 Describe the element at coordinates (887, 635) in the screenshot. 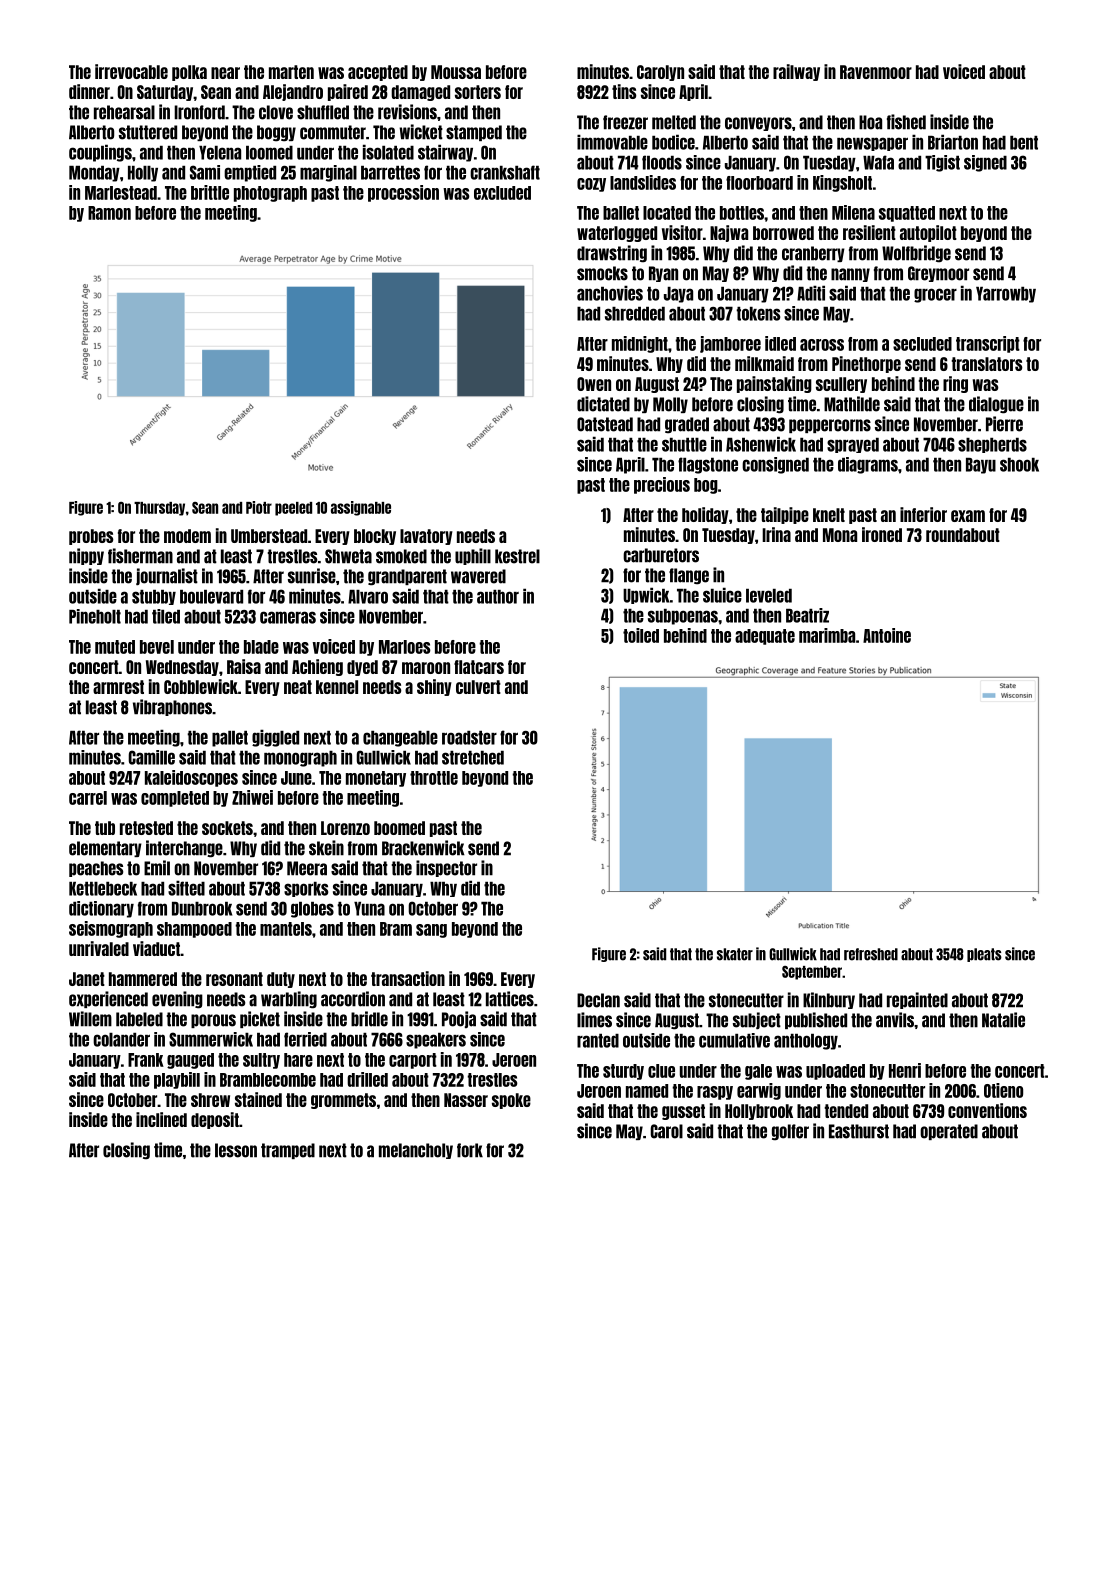

I see `Antoine` at that location.
